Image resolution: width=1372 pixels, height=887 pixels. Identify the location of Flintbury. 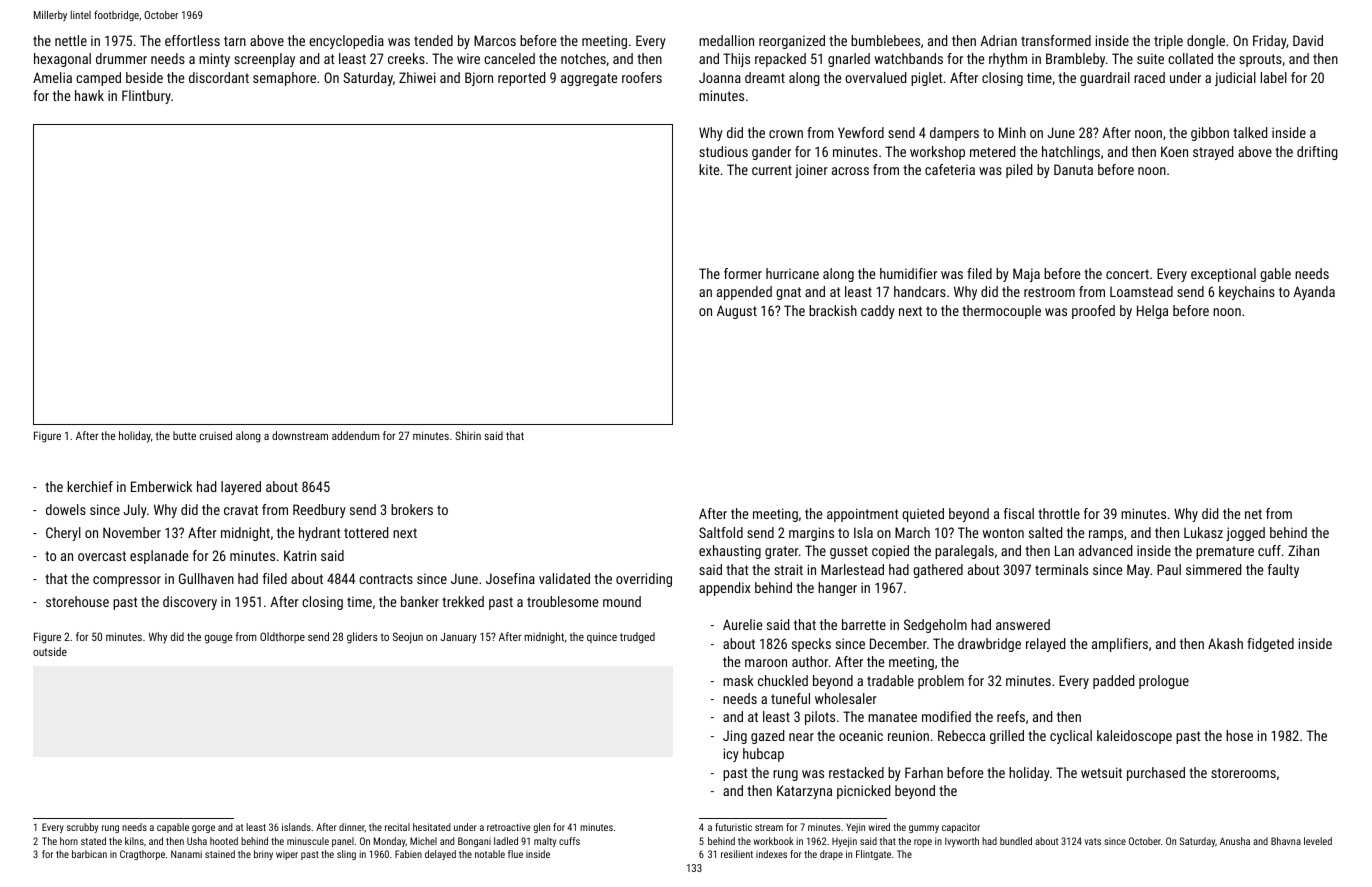
(146, 97).
